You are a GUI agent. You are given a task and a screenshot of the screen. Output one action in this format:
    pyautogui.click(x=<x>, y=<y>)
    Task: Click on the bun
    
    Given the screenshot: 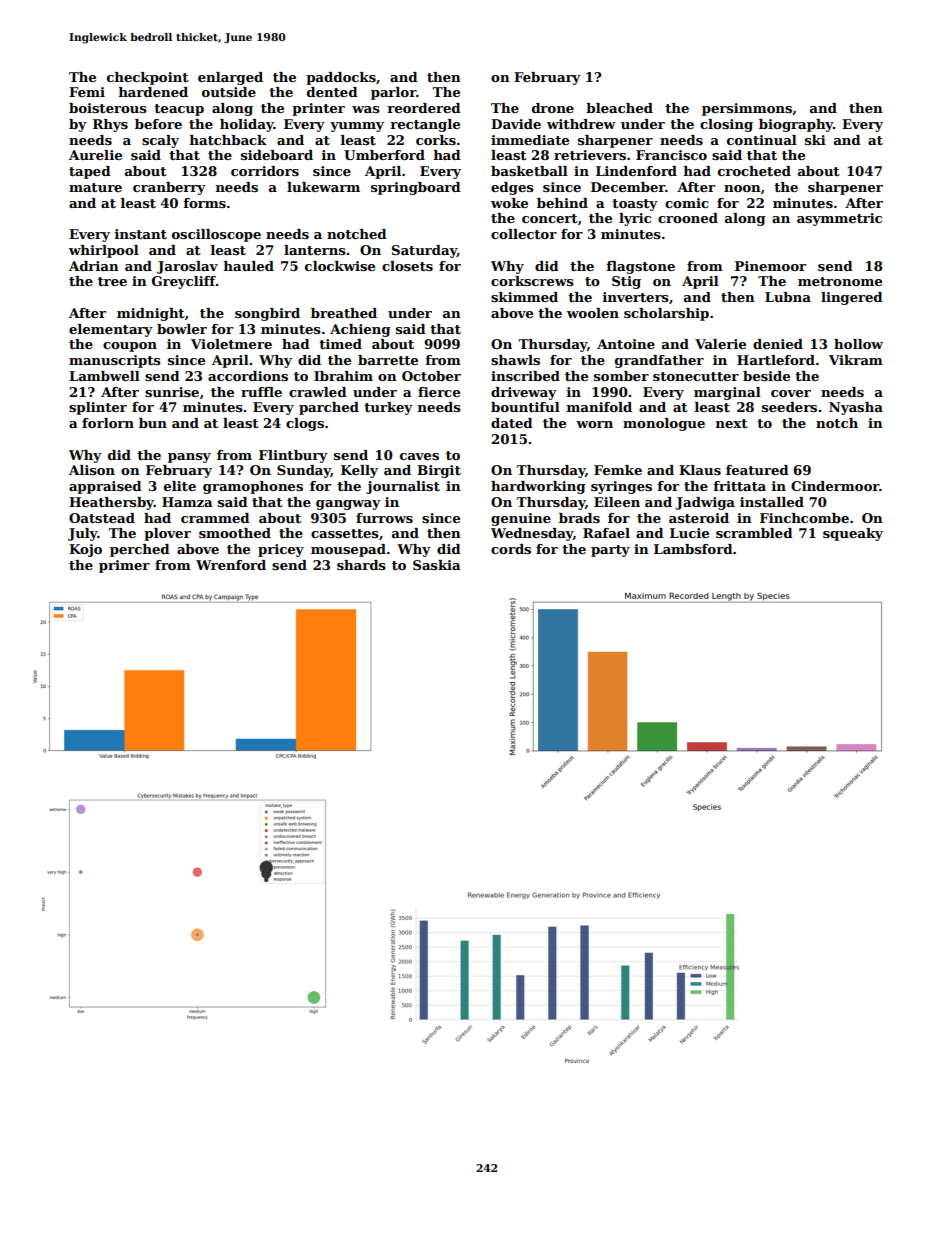 What is the action you would take?
    pyautogui.click(x=153, y=423)
